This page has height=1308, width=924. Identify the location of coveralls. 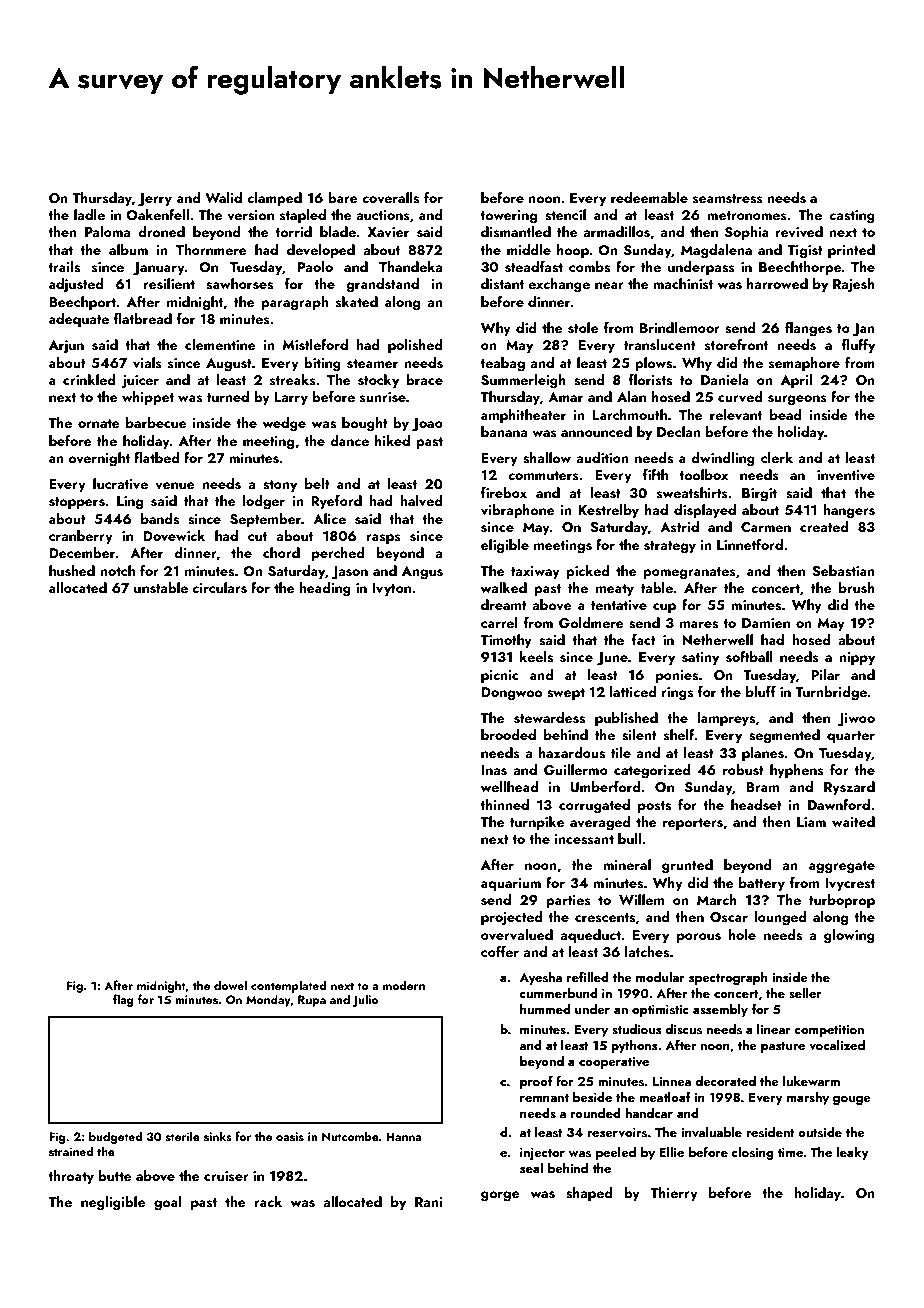
(390, 198).
